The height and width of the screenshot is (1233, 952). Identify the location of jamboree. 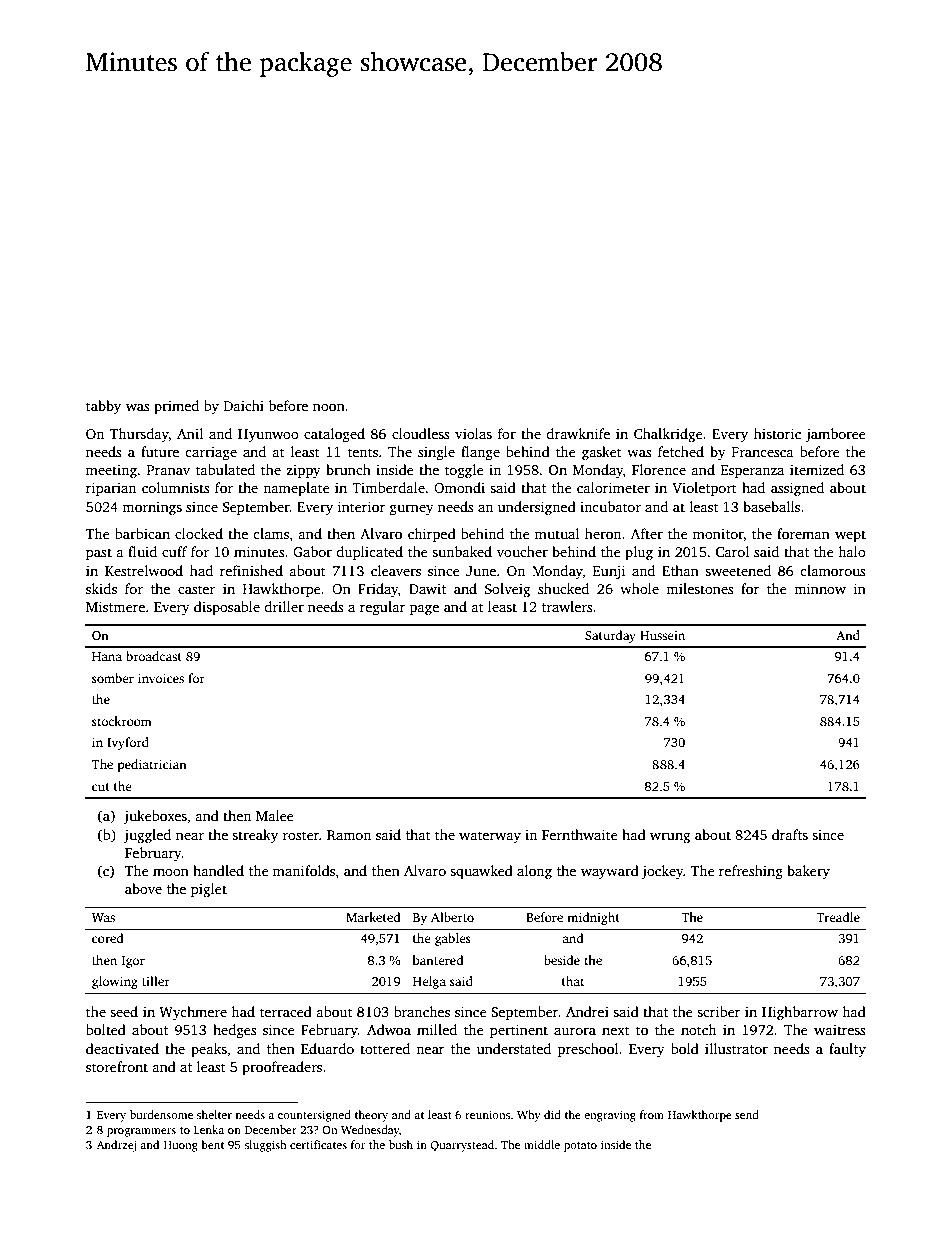
(835, 435).
